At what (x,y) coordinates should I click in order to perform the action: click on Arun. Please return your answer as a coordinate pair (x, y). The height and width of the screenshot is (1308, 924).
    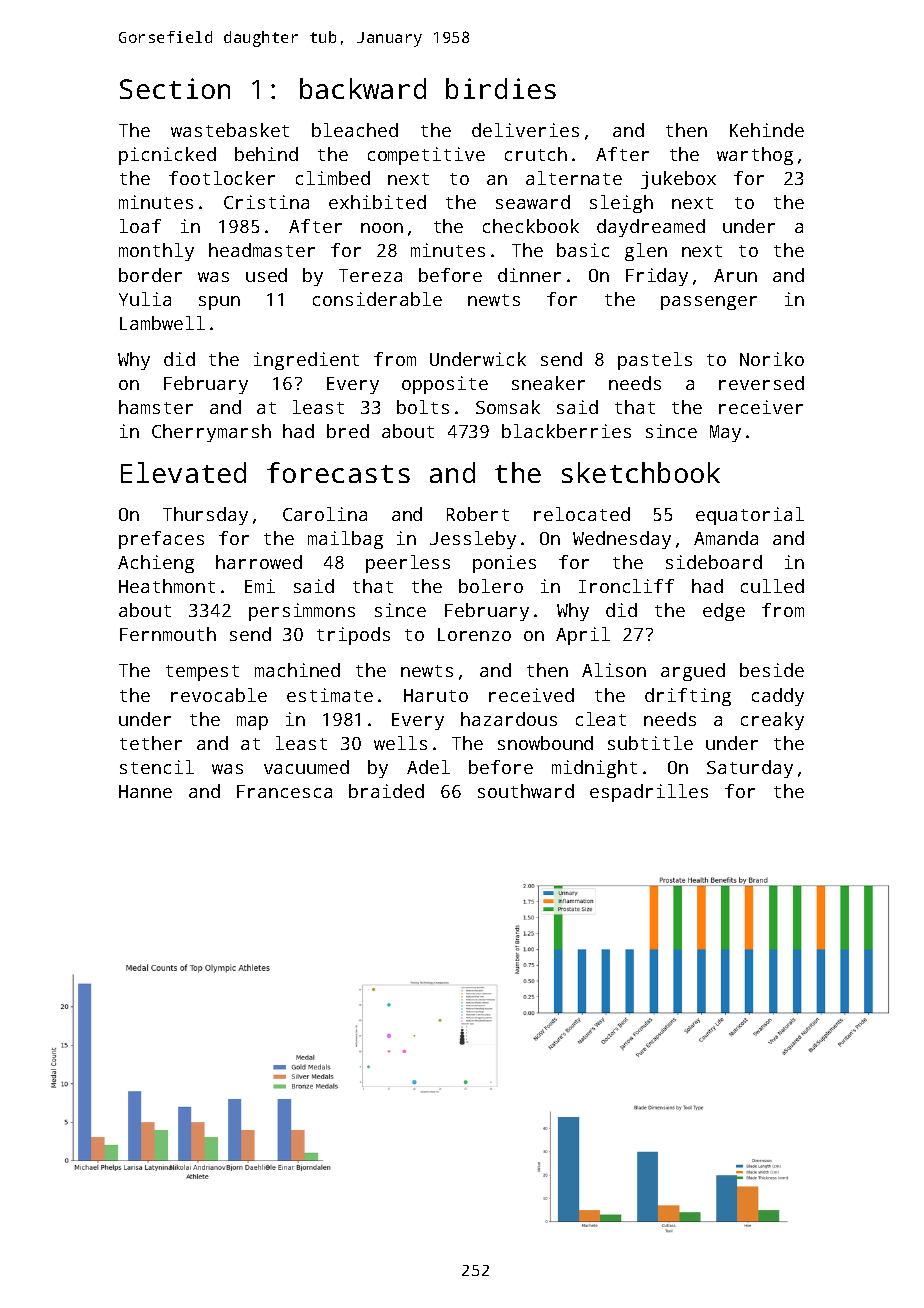
    Looking at the image, I should click on (735, 275).
